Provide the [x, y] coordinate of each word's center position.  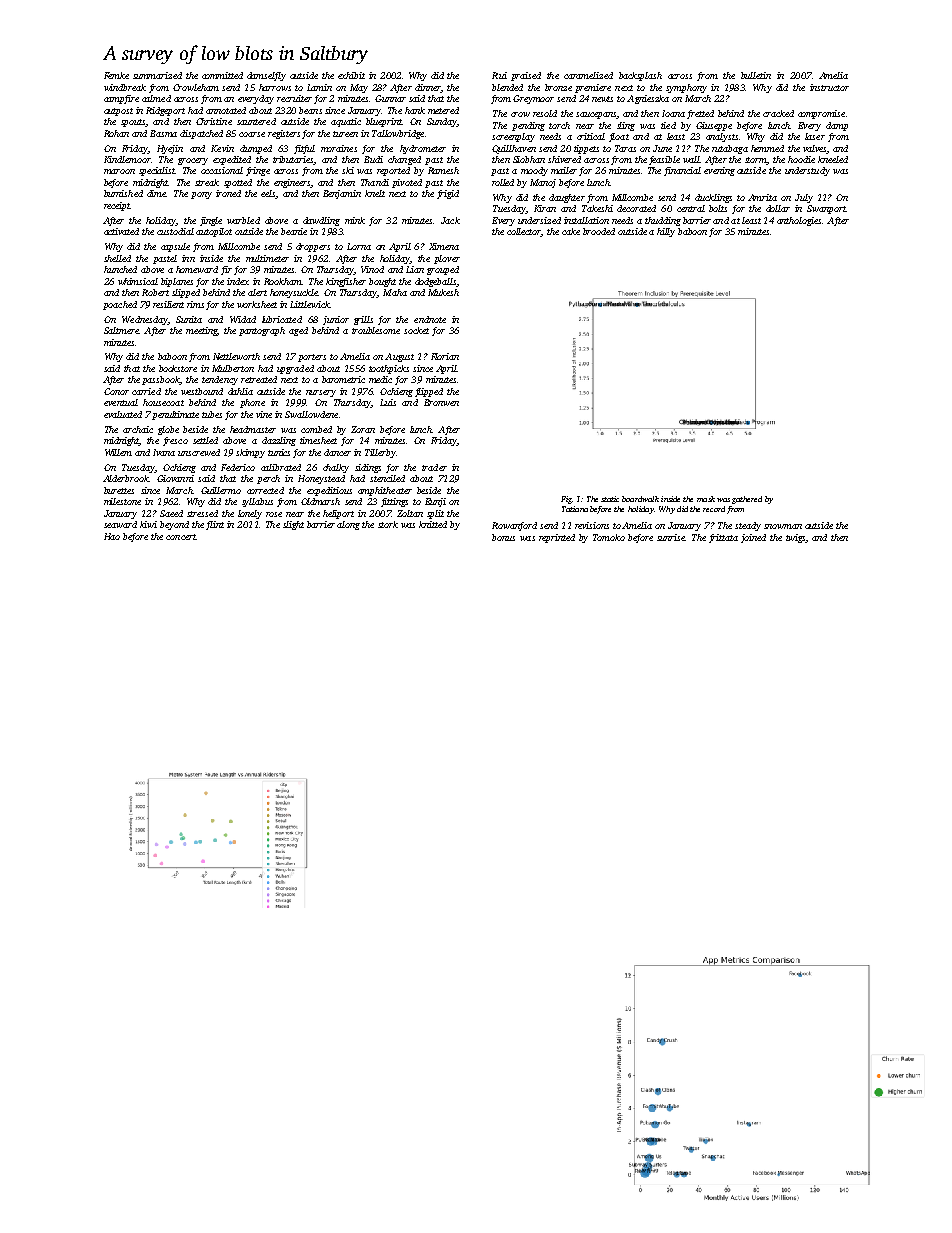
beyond [174, 525]
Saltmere [121, 330]
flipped [429, 392]
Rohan [116, 133]
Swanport [826, 209]
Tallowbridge [398, 134]
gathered [747, 500]
